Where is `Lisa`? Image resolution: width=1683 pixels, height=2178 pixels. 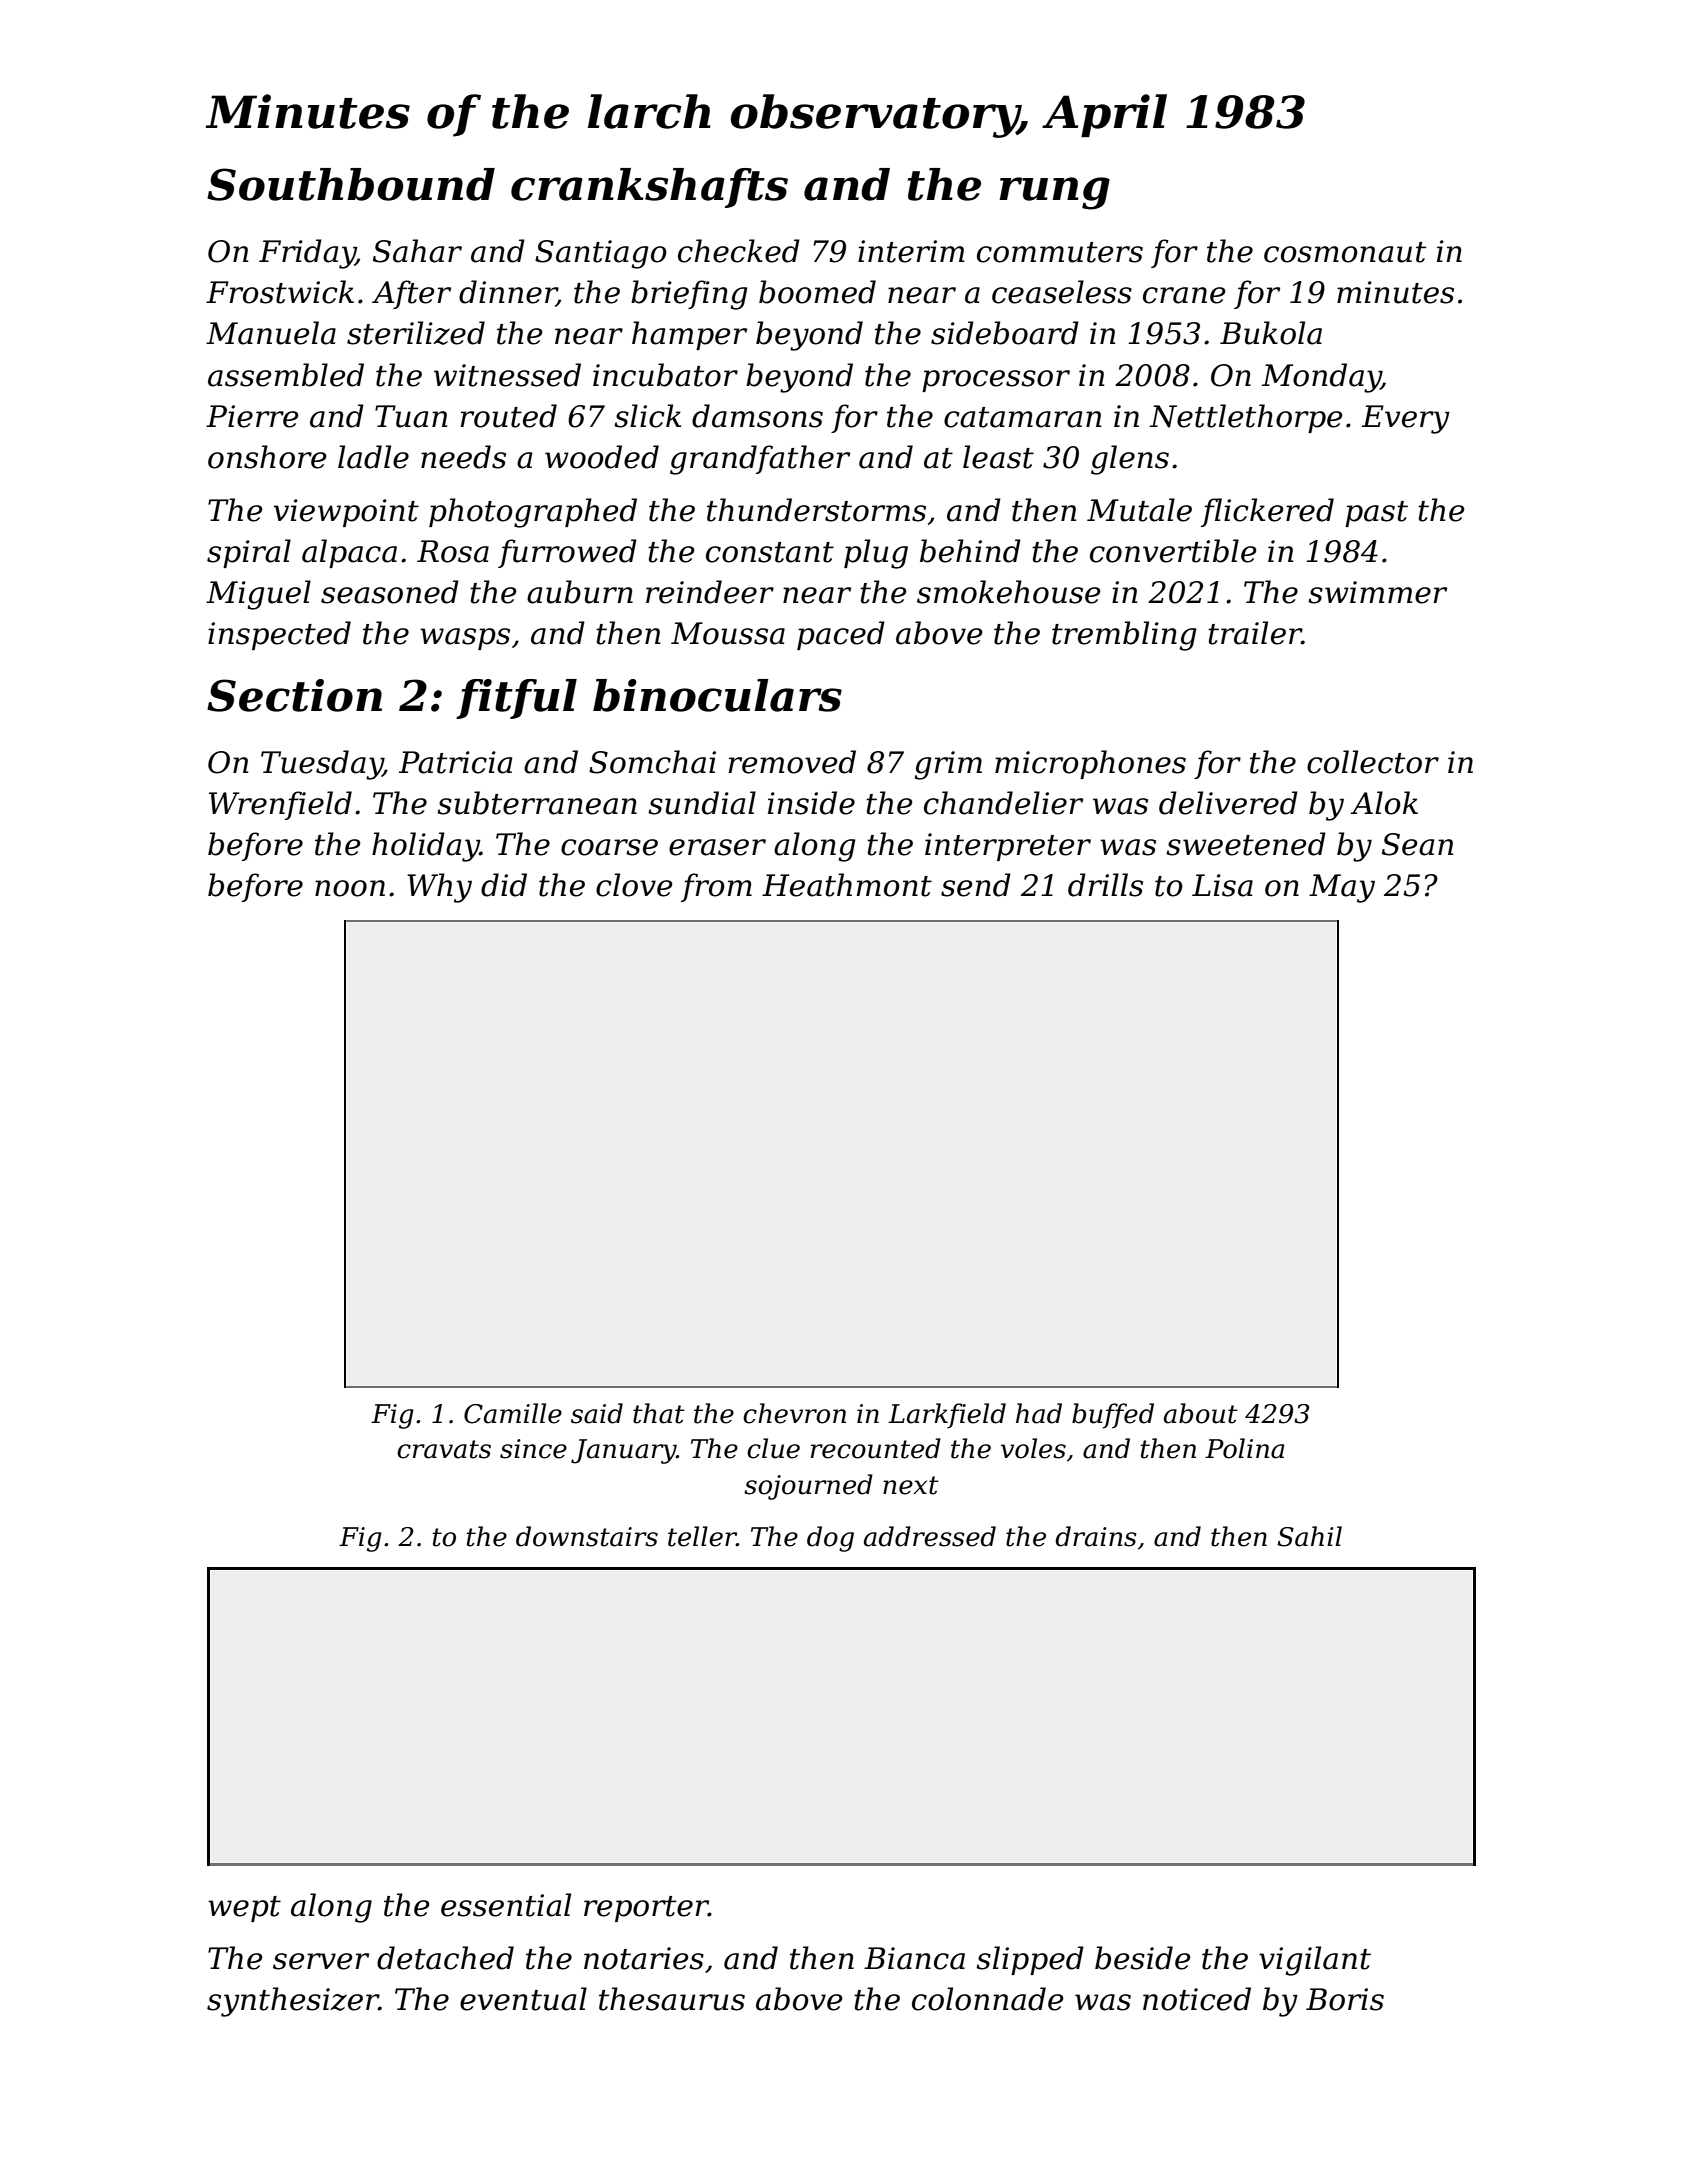 Lisa is located at coordinates (1222, 885).
